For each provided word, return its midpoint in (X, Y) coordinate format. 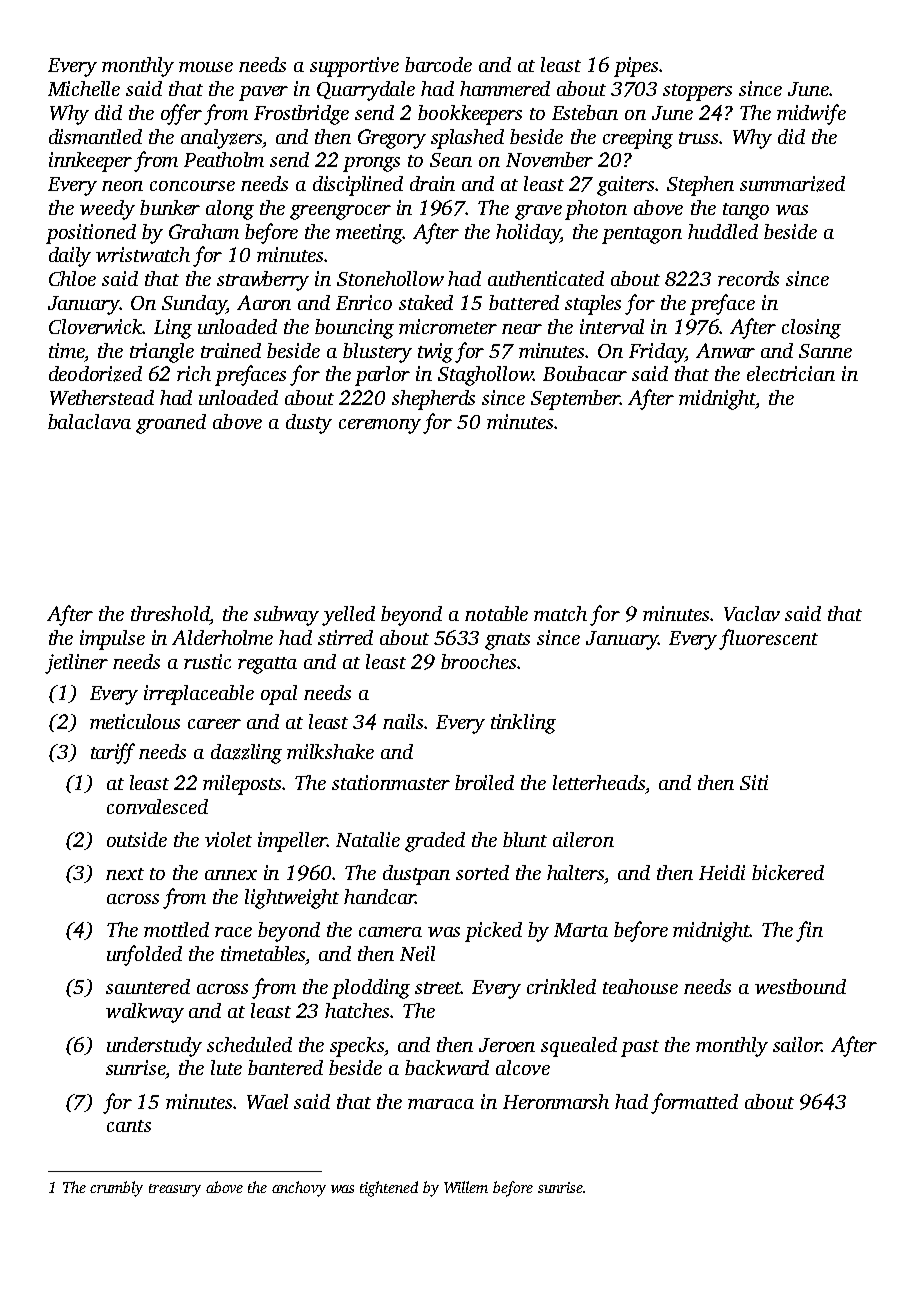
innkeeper (90, 162)
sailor (797, 1044)
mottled (176, 929)
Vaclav (752, 613)
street (438, 988)
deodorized (95, 374)
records (748, 278)
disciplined (358, 186)
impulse (112, 640)
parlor (382, 376)
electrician (791, 373)
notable (496, 613)
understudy (154, 1047)
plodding (371, 989)
